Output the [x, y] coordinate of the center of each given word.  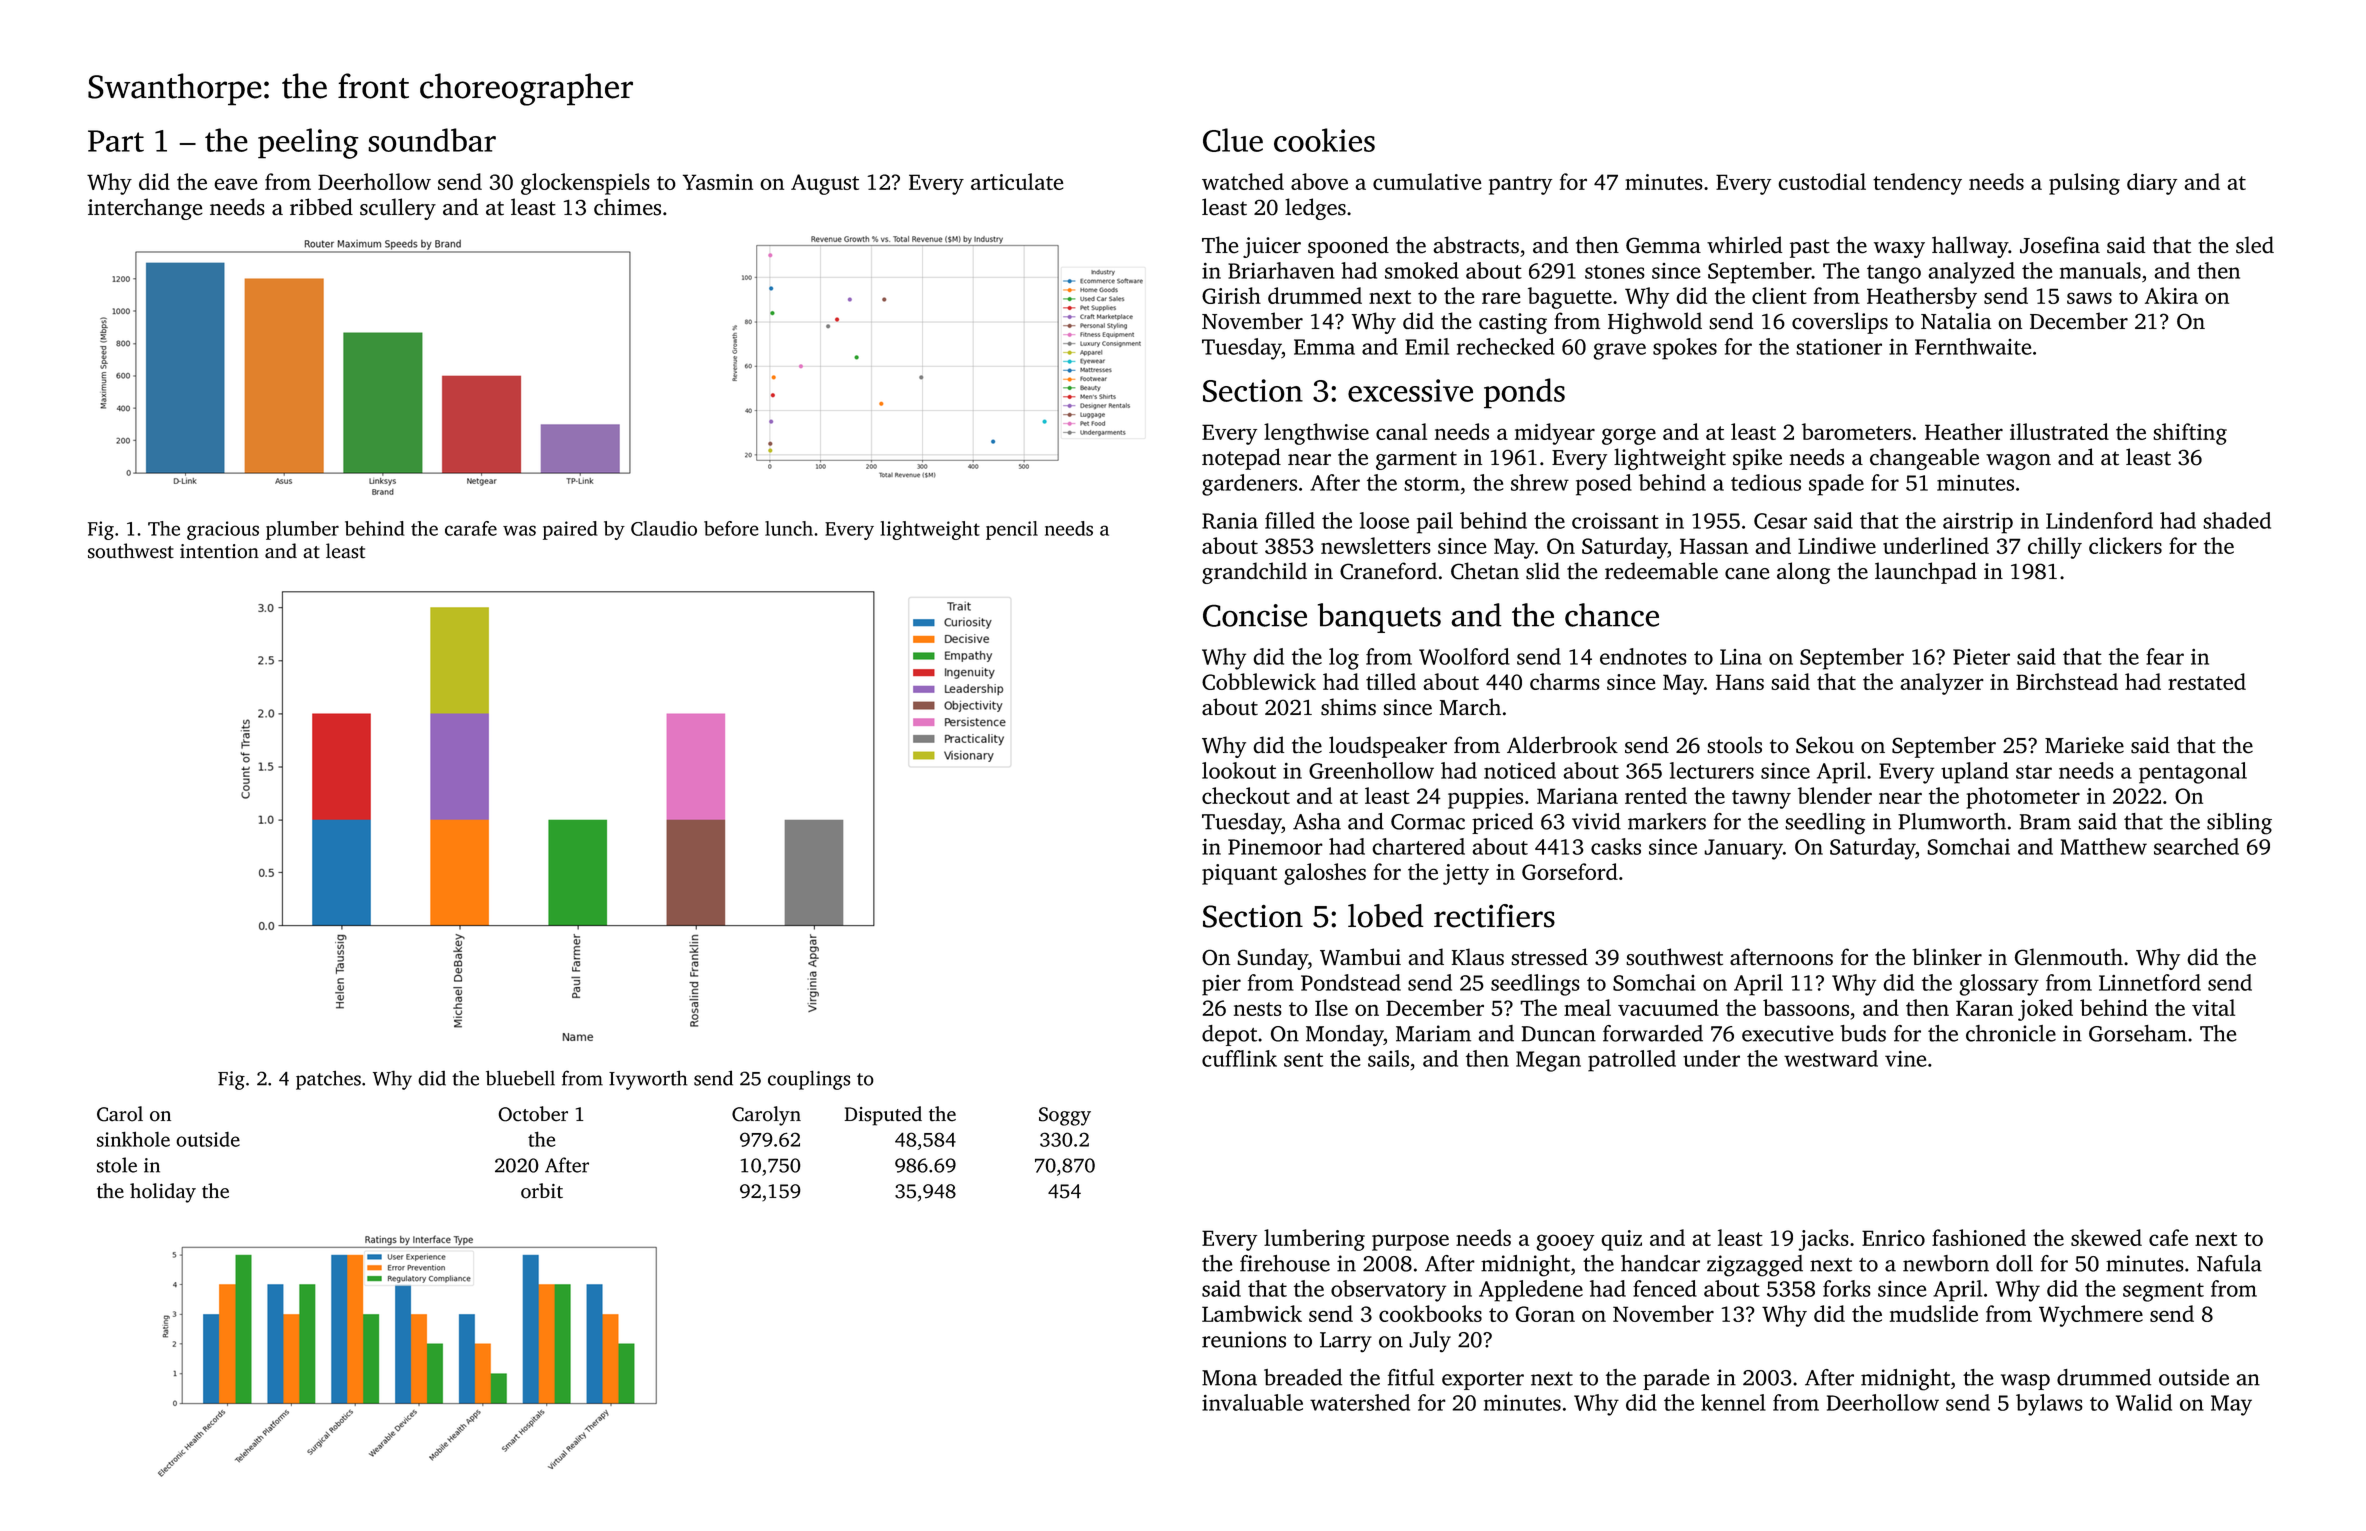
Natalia [1956, 321]
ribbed [321, 207]
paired [570, 530]
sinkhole [133, 1139]
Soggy [1065, 1116]
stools [1734, 745]
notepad [1241, 459]
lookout [1239, 770]
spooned [1348, 247]
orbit [542, 1191]
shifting [2190, 434]
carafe [471, 528]
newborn [1946, 1263]
